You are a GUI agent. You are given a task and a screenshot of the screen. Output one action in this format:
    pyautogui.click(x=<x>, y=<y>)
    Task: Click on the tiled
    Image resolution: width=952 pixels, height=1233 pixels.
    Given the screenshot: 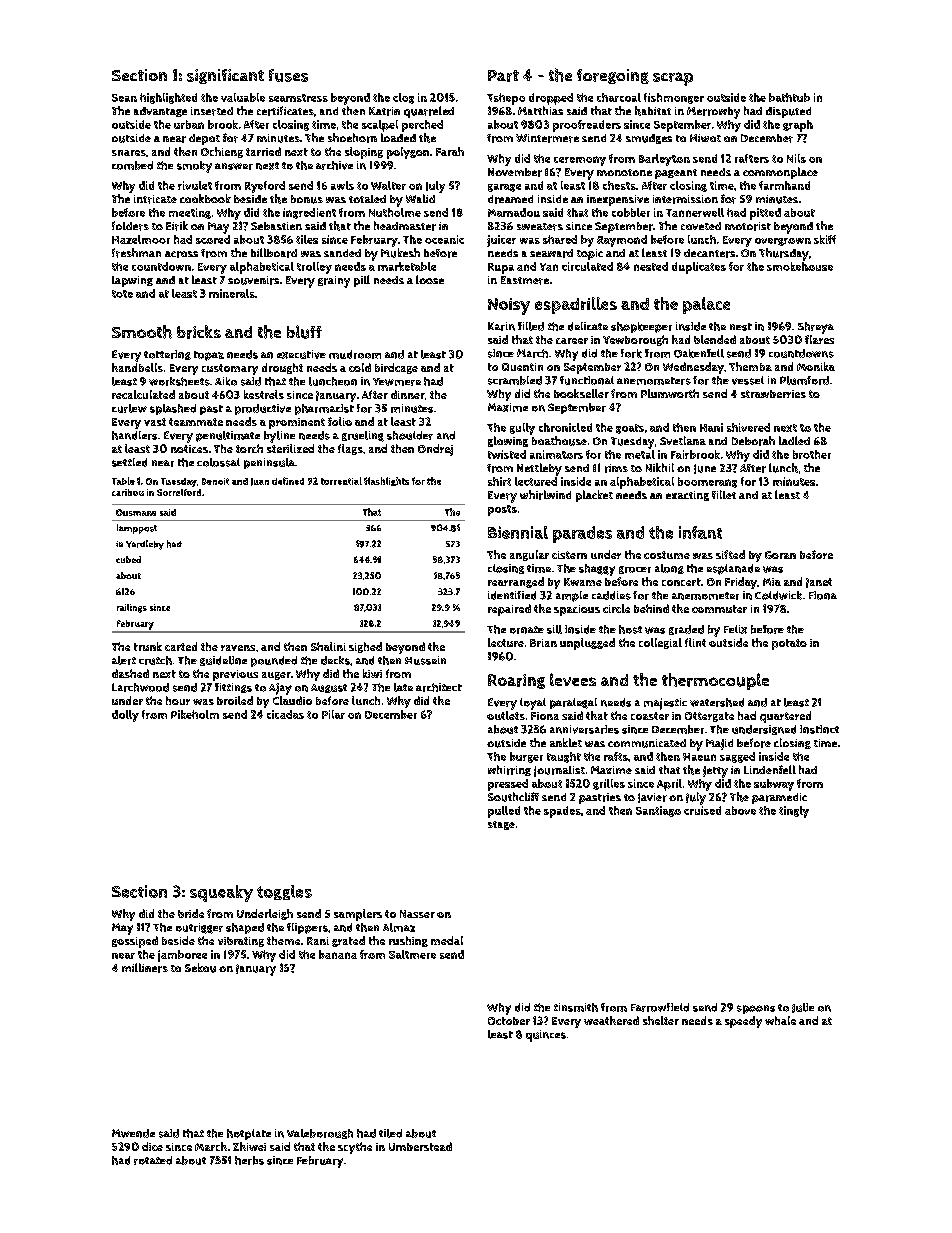 What is the action you would take?
    pyautogui.click(x=390, y=1133)
